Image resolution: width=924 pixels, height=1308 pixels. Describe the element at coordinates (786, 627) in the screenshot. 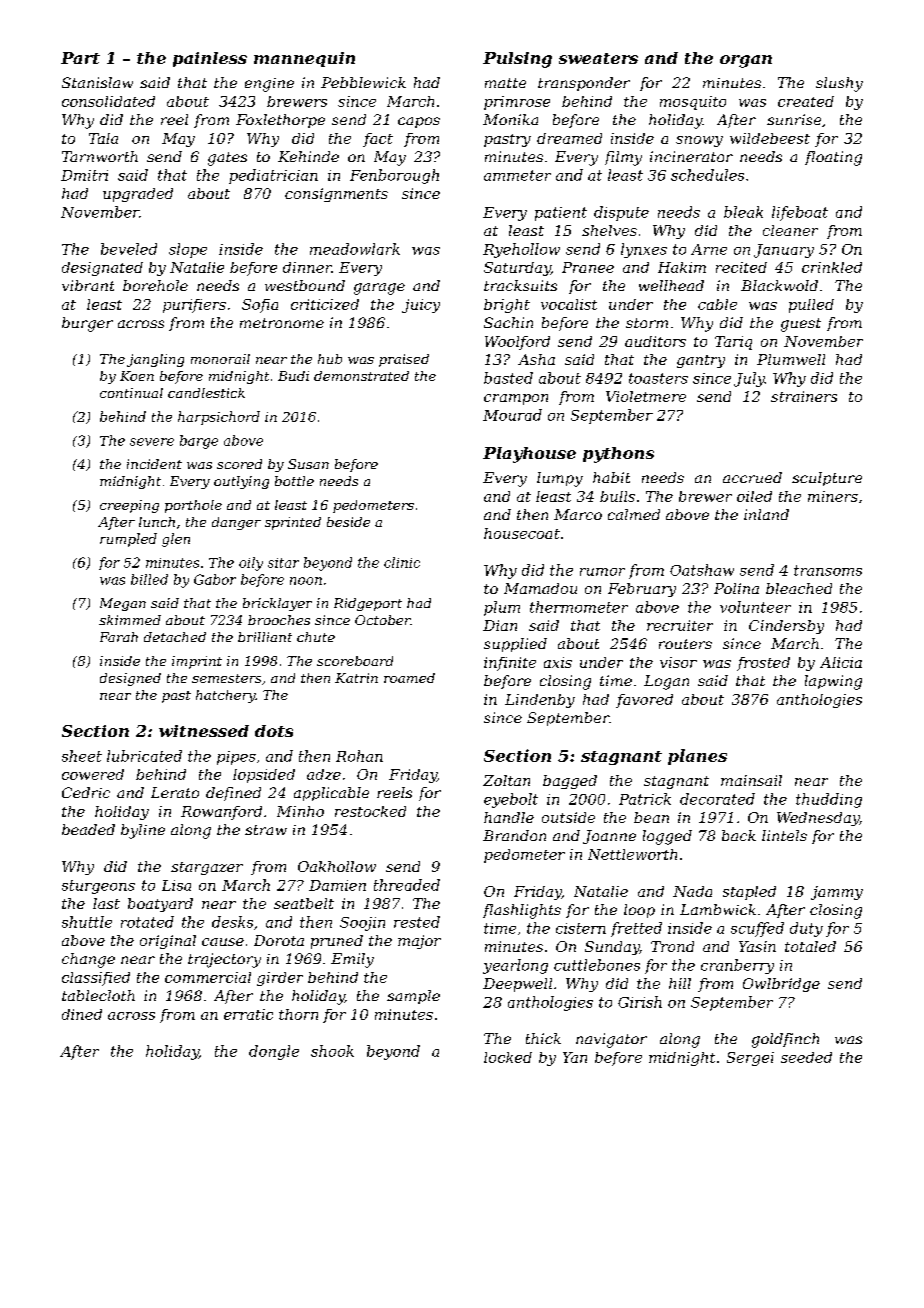

I see `Cindersby` at that location.
